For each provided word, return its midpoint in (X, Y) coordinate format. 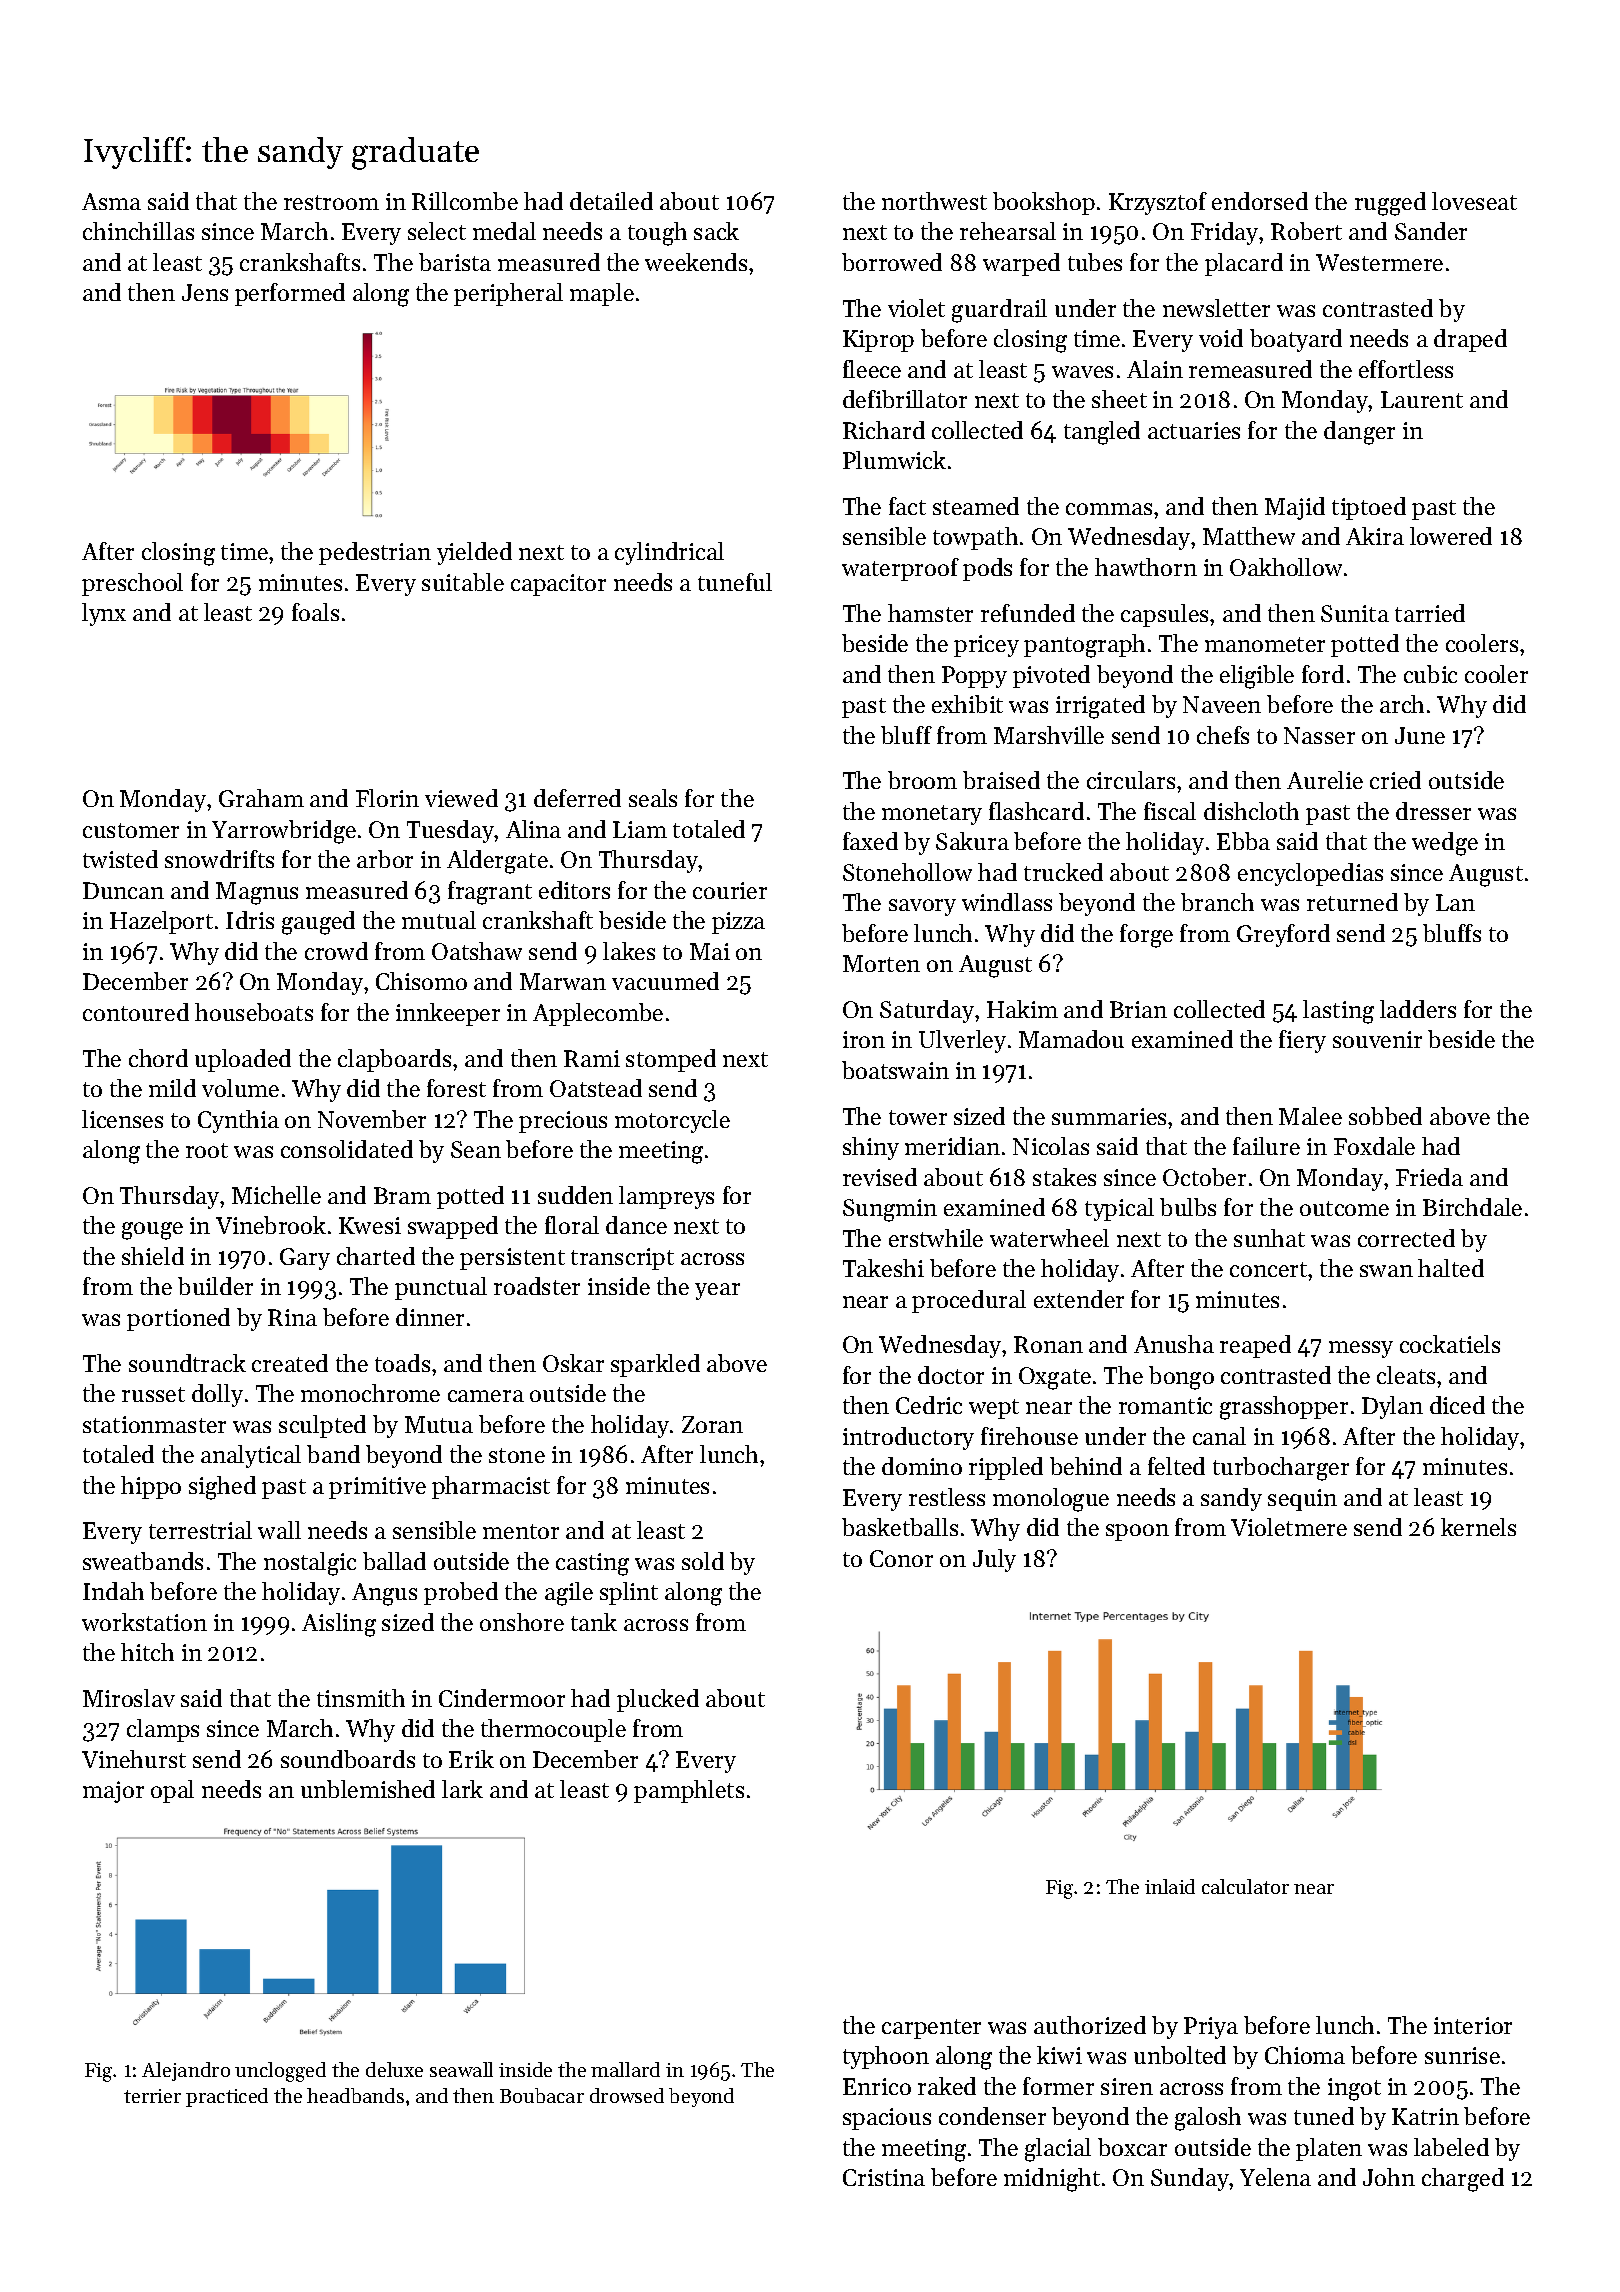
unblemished (368, 1789)
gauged (318, 923)
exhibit (967, 704)
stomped (671, 1060)
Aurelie (1325, 780)
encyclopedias (1310, 874)
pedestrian (375, 553)
